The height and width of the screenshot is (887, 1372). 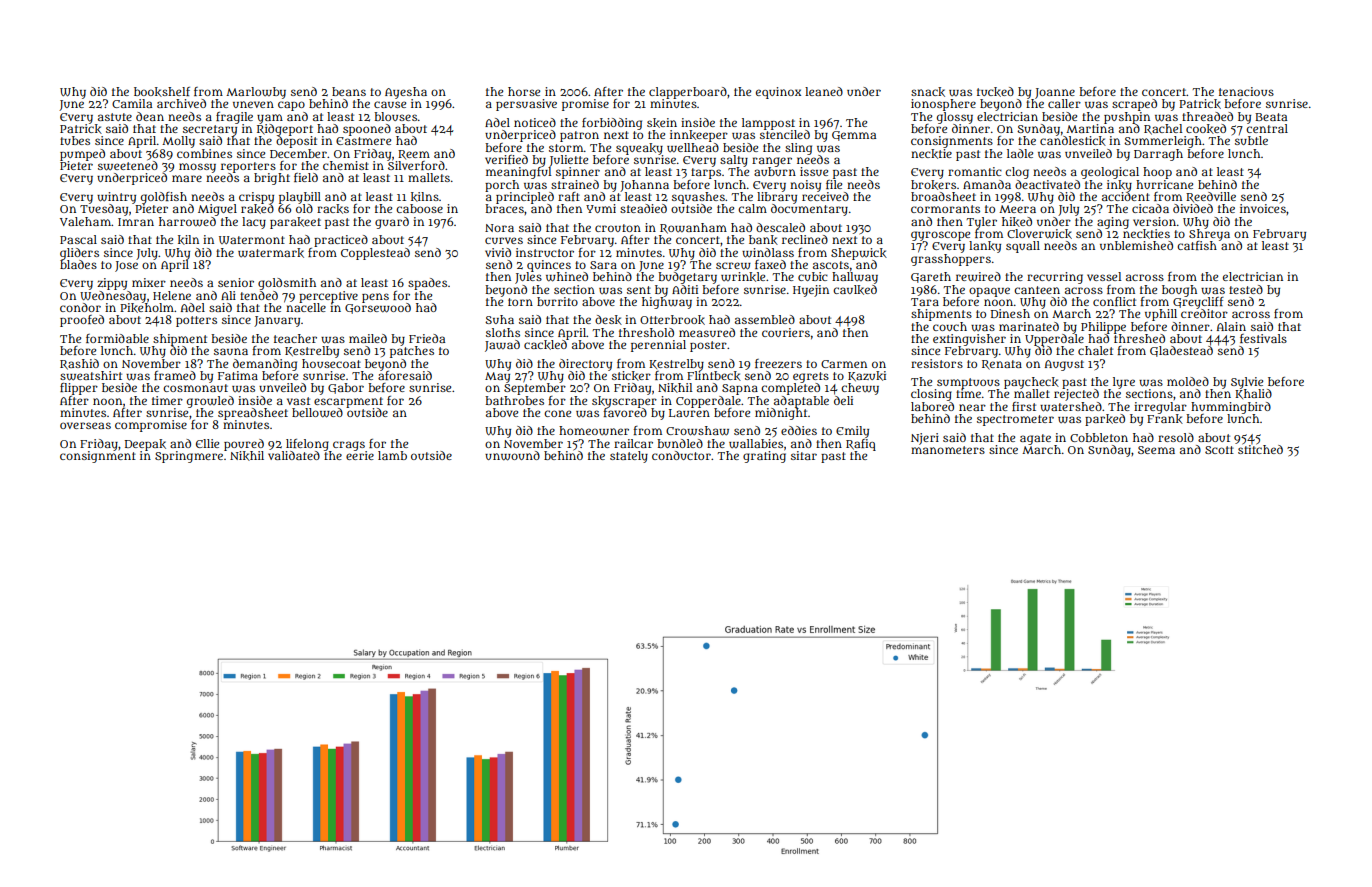 I want to click on overseas, so click(x=85, y=425).
